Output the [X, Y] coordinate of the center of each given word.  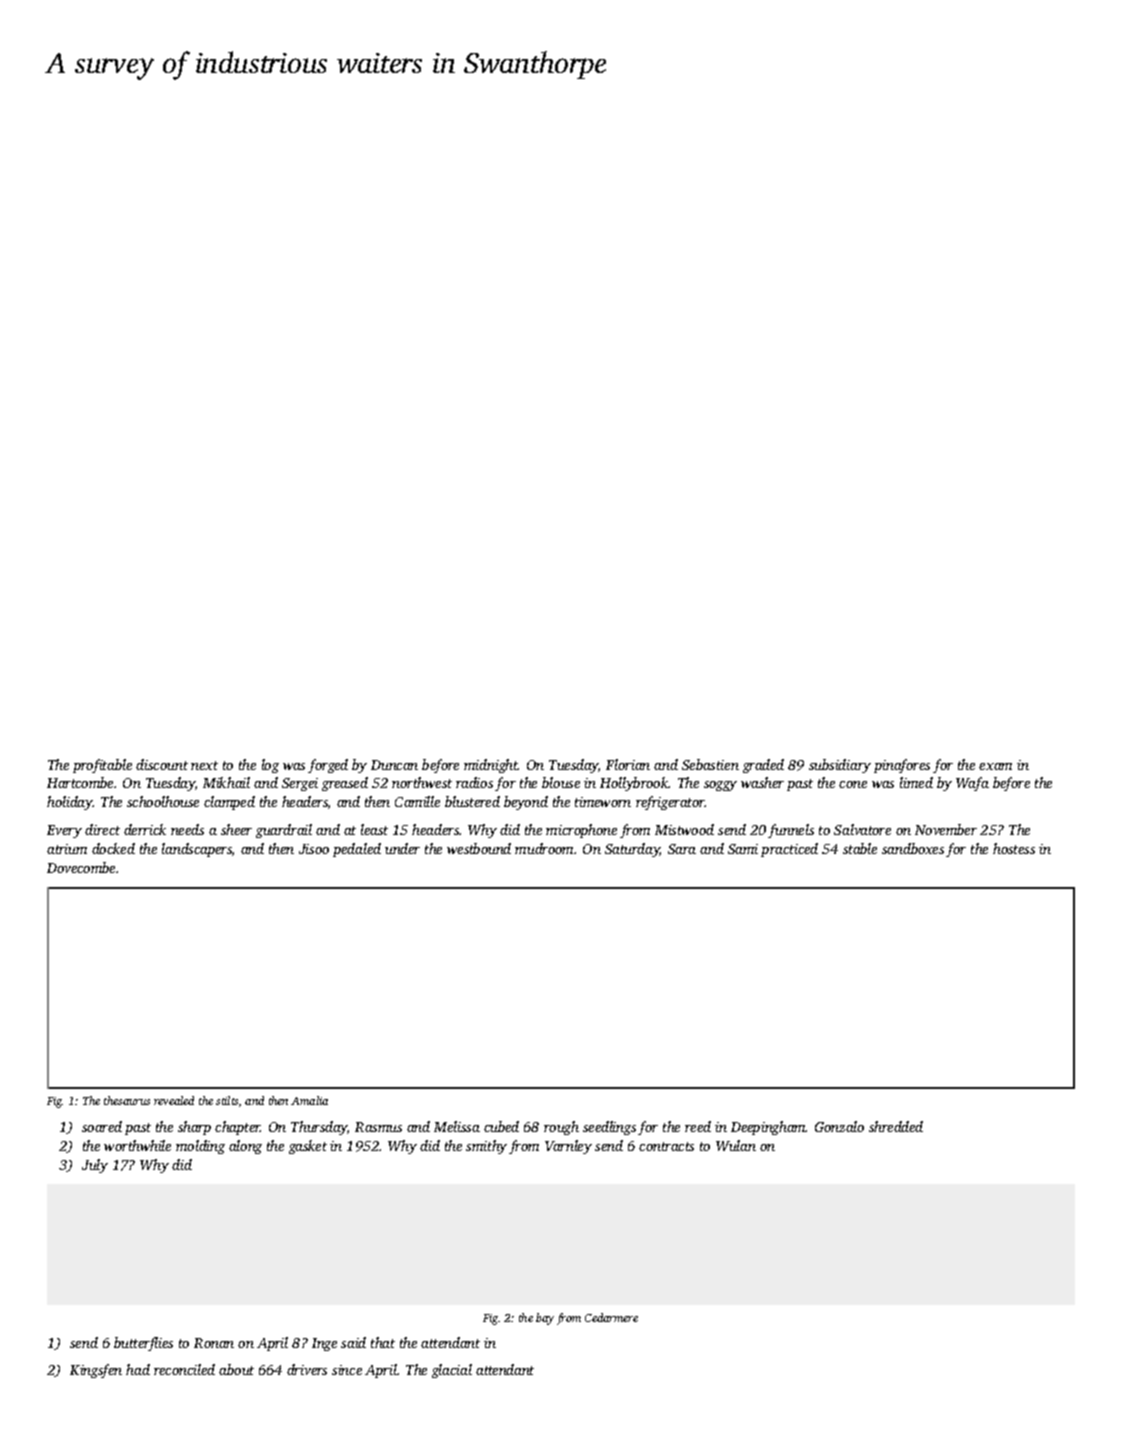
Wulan [736, 1145]
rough [561, 1128]
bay [545, 1319]
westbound [479, 848]
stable [860, 848]
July [95, 1166]
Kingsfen [96, 1371]
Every [64, 831]
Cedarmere [611, 1317]
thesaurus [127, 1100]
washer [762, 782]
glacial [452, 1371]
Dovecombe [81, 867]
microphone [581, 831]
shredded [896, 1126]
